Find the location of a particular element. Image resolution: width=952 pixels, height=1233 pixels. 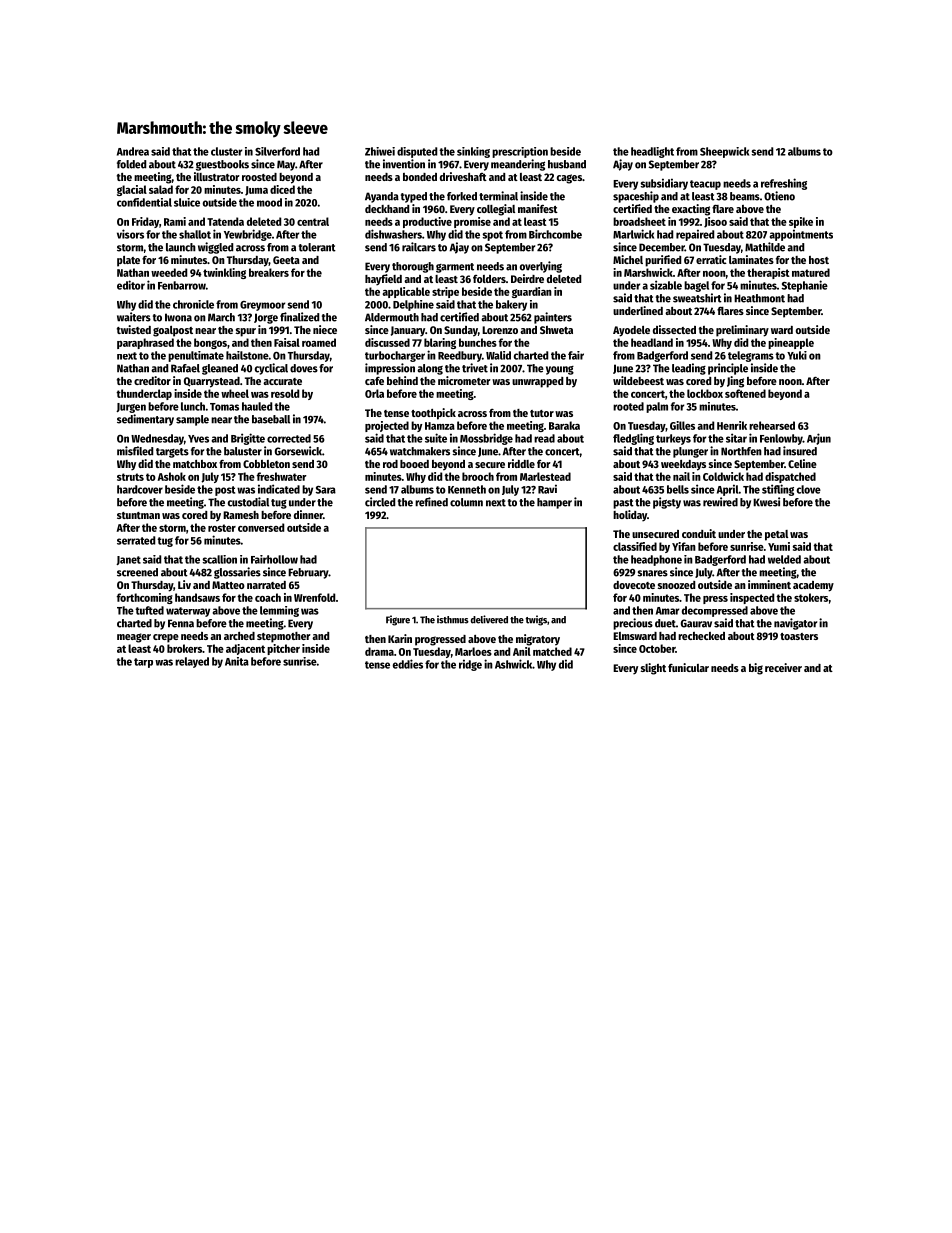

Yuki is located at coordinates (797, 355).
